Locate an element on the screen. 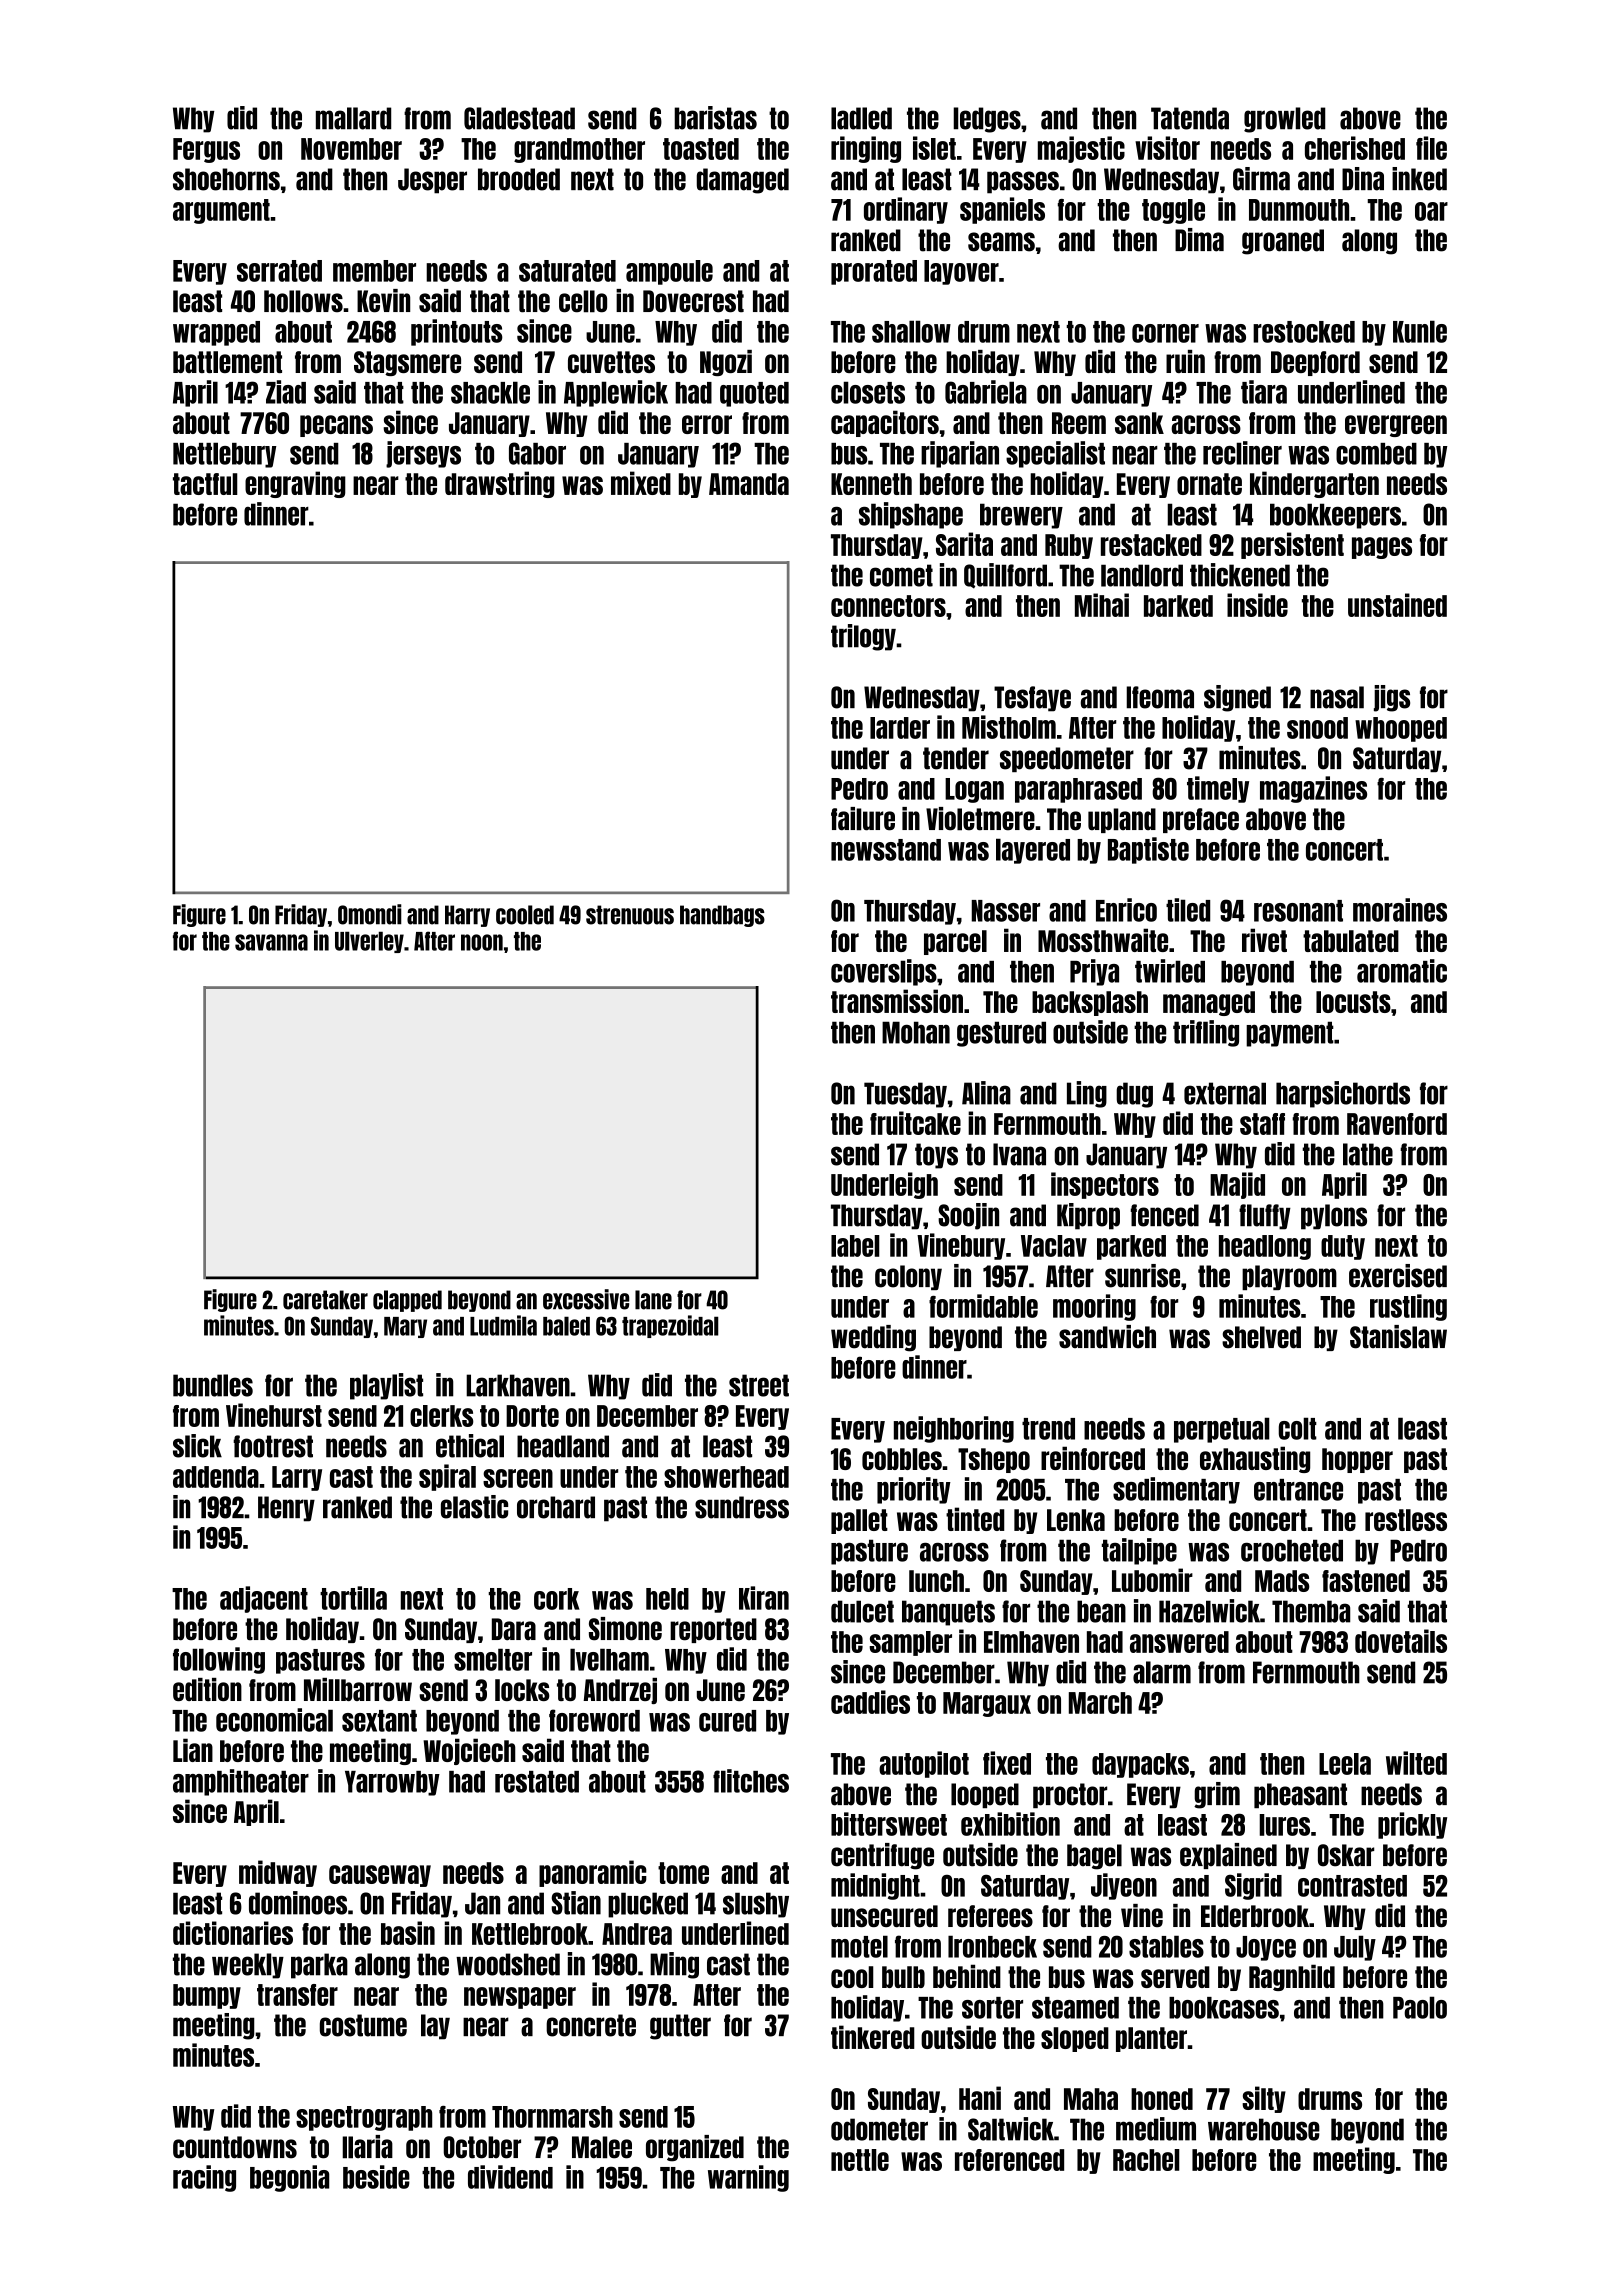  Rachel is located at coordinates (1146, 2160).
